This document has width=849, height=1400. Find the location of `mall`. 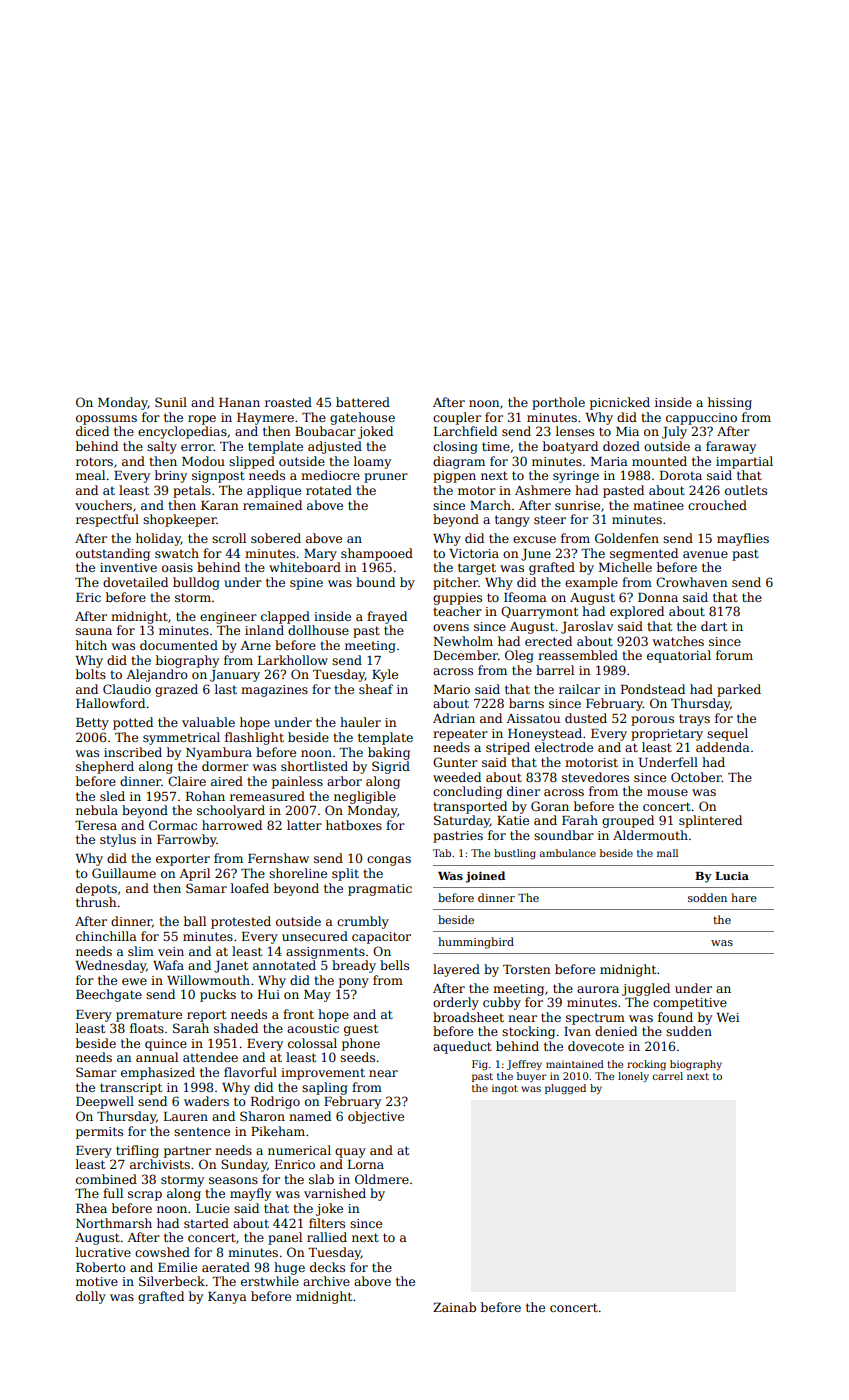

mall is located at coordinates (667, 853).
